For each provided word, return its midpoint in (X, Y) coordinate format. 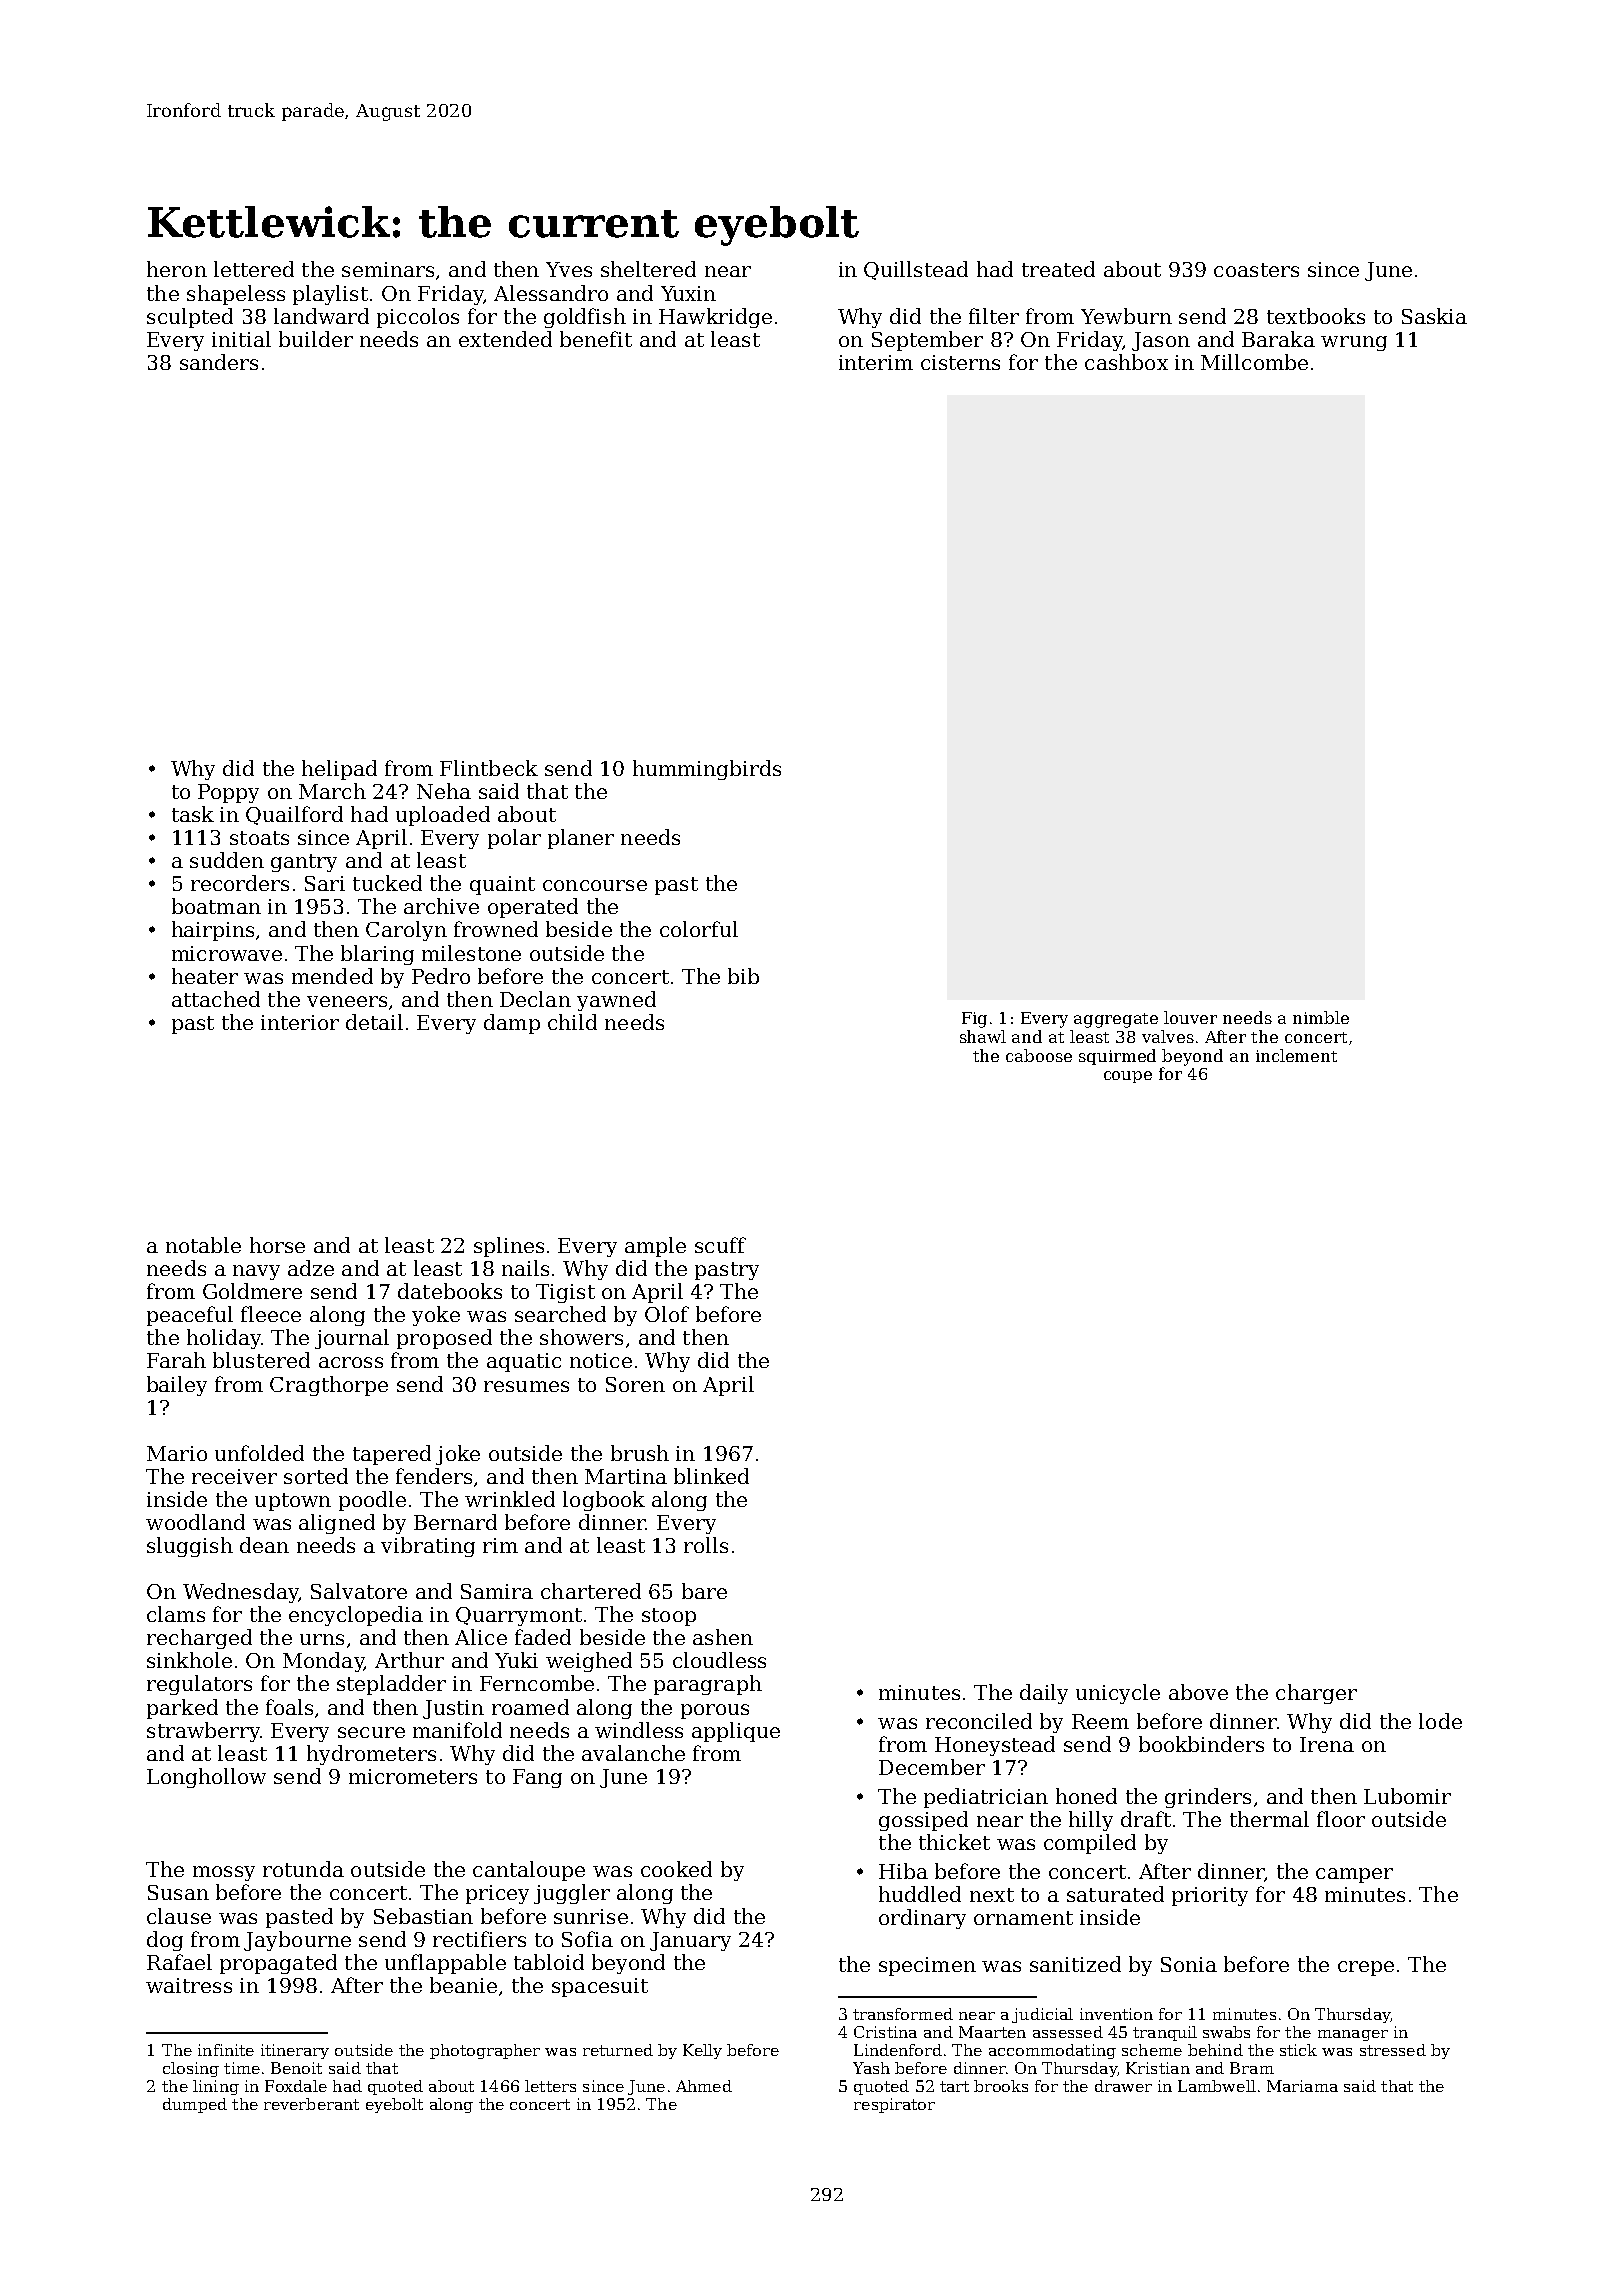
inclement (1296, 1055)
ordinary (922, 1919)
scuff (720, 1245)
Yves (569, 269)
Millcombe (1254, 362)
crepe (1366, 1968)
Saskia (1434, 316)
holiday (224, 1339)
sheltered (648, 269)
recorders (240, 883)
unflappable (445, 1964)
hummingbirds (707, 770)
